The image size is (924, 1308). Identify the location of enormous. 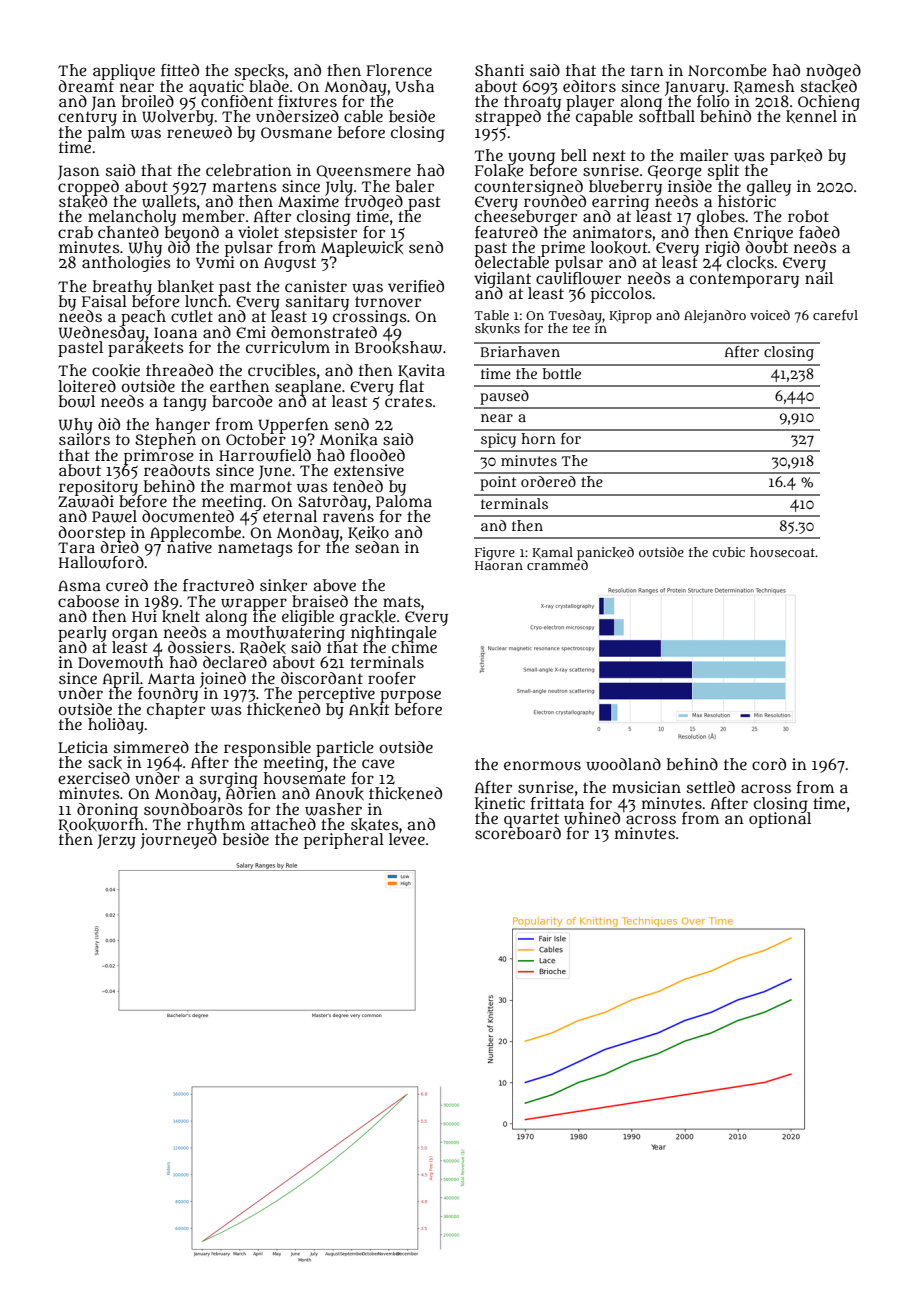
(542, 766).
